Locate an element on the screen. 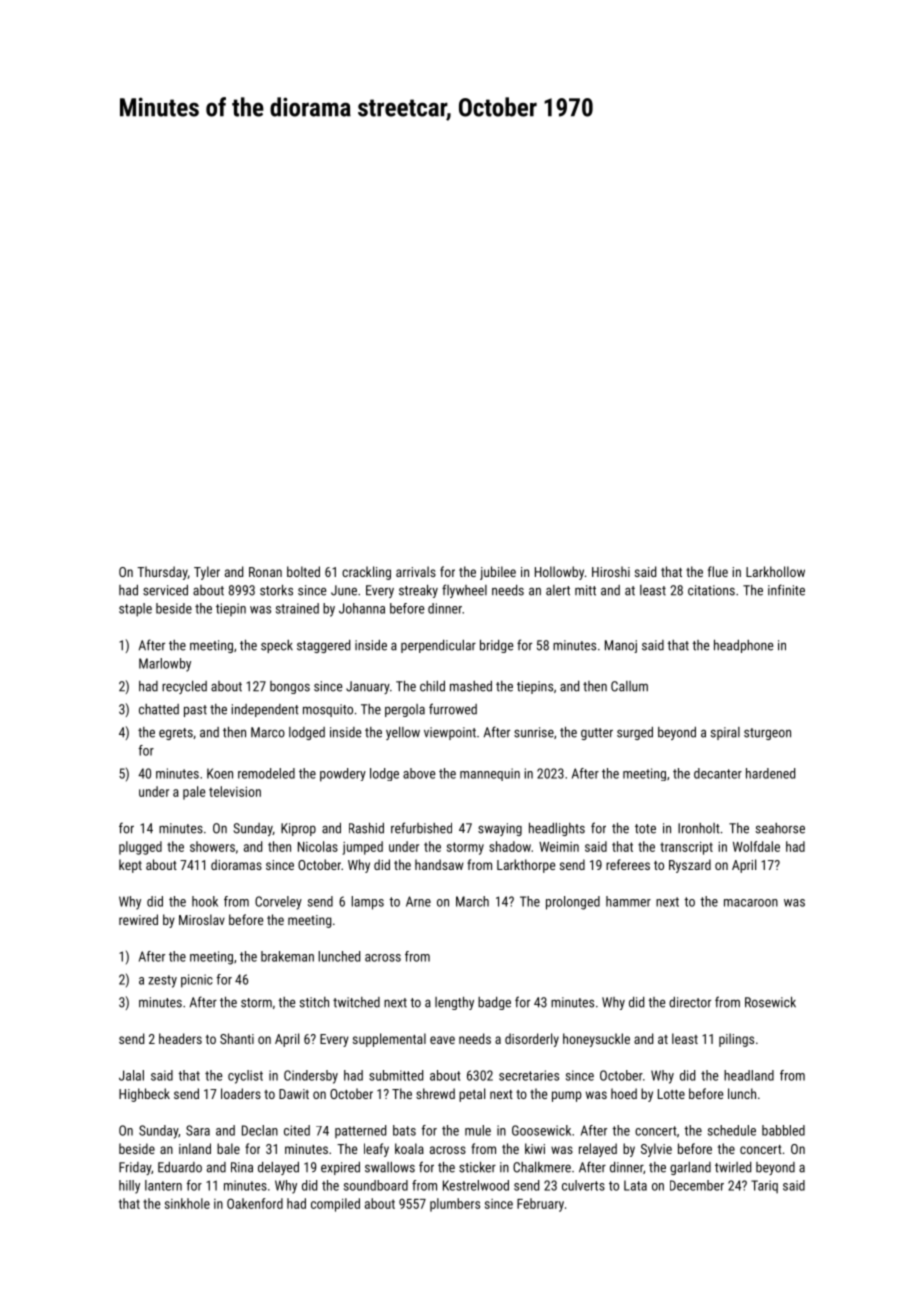 The height and width of the screenshot is (1308, 924). bolted is located at coordinates (303, 571).
